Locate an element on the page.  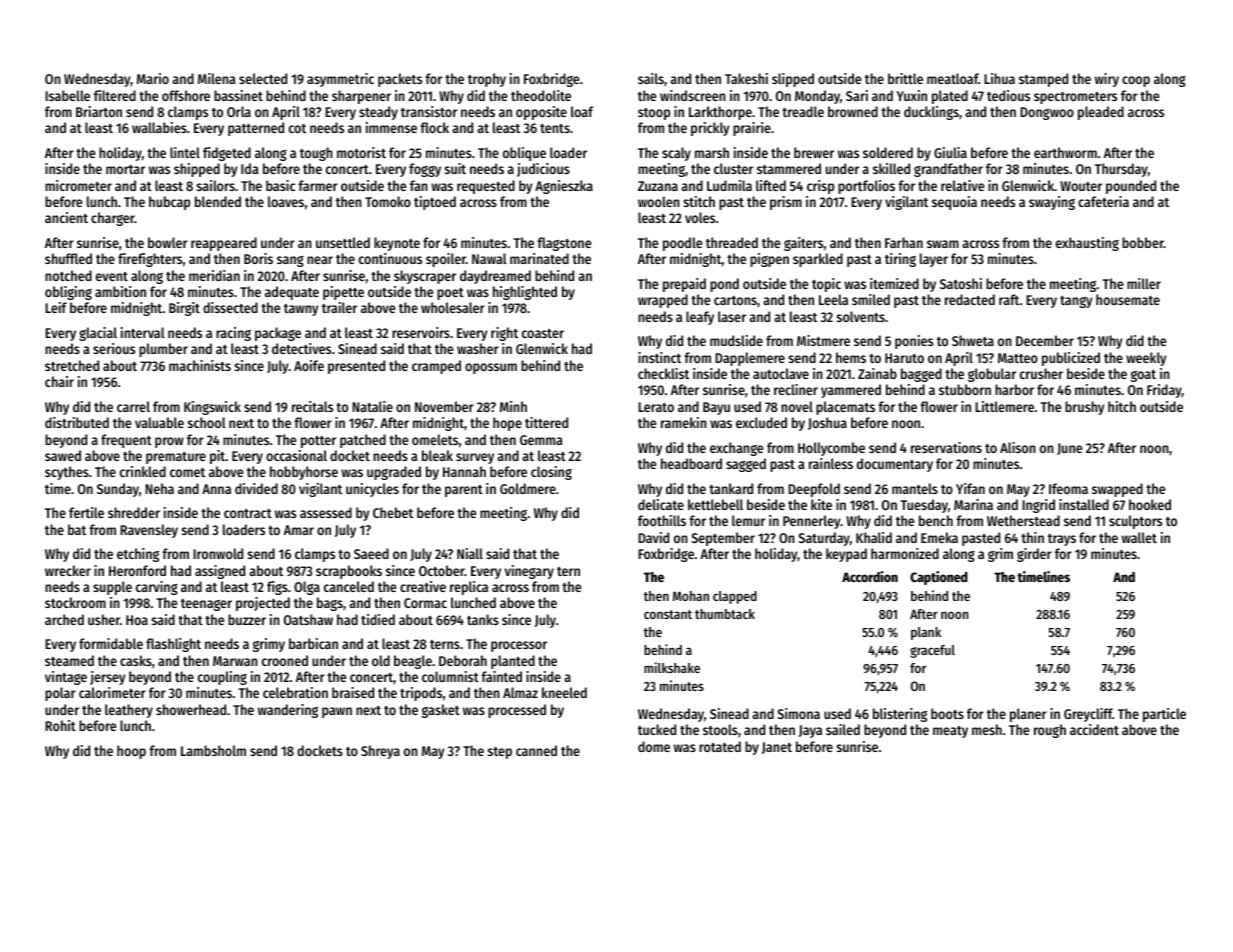
Wouter is located at coordinates (1081, 186).
